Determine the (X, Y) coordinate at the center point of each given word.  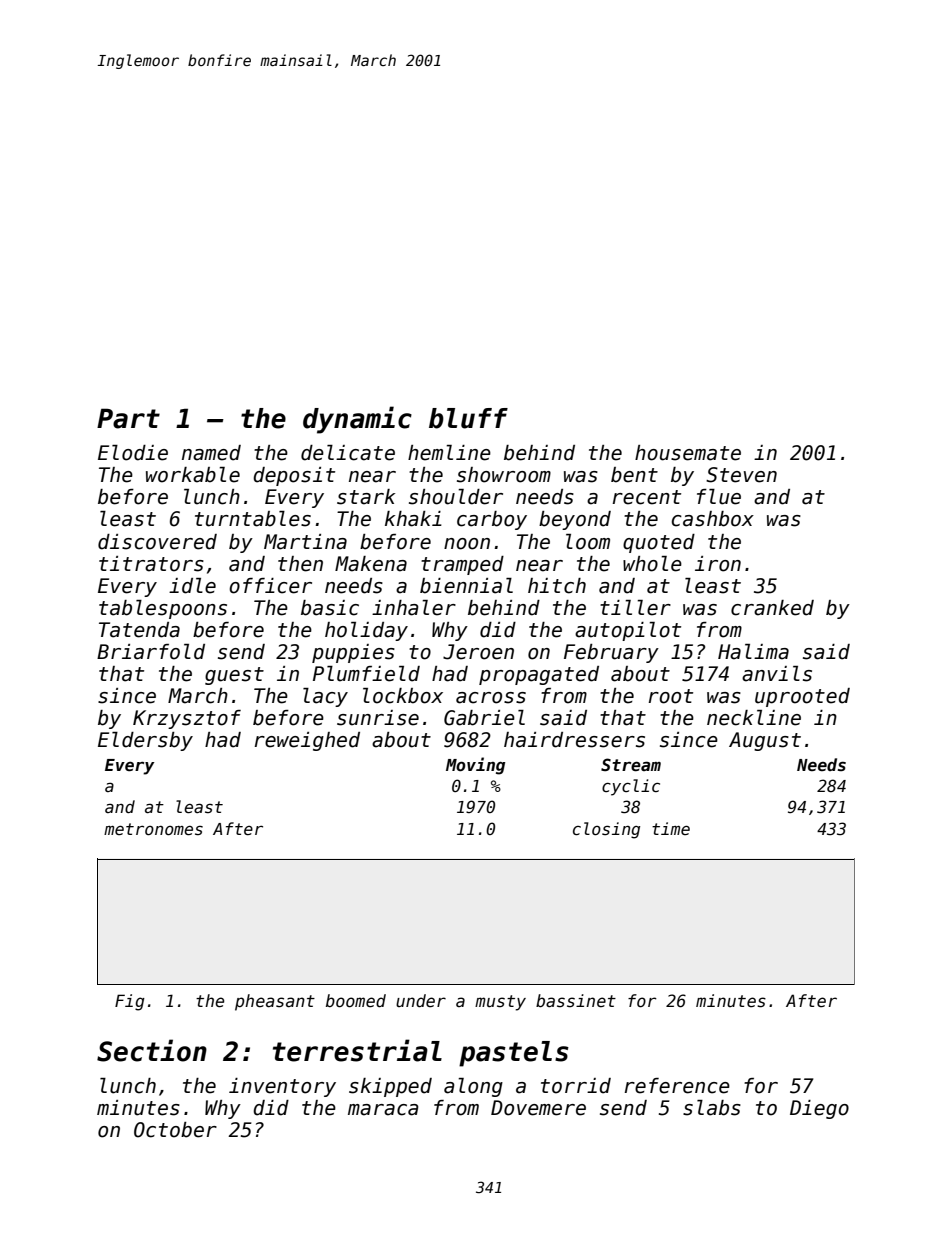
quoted (659, 543)
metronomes (153, 829)
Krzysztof (187, 719)
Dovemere (538, 1108)
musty (500, 1003)
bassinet (576, 1001)
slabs (712, 1108)
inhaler (414, 608)
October (175, 1130)
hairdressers (574, 740)
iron (718, 564)
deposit (294, 476)
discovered (157, 542)
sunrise (378, 718)
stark (366, 497)
